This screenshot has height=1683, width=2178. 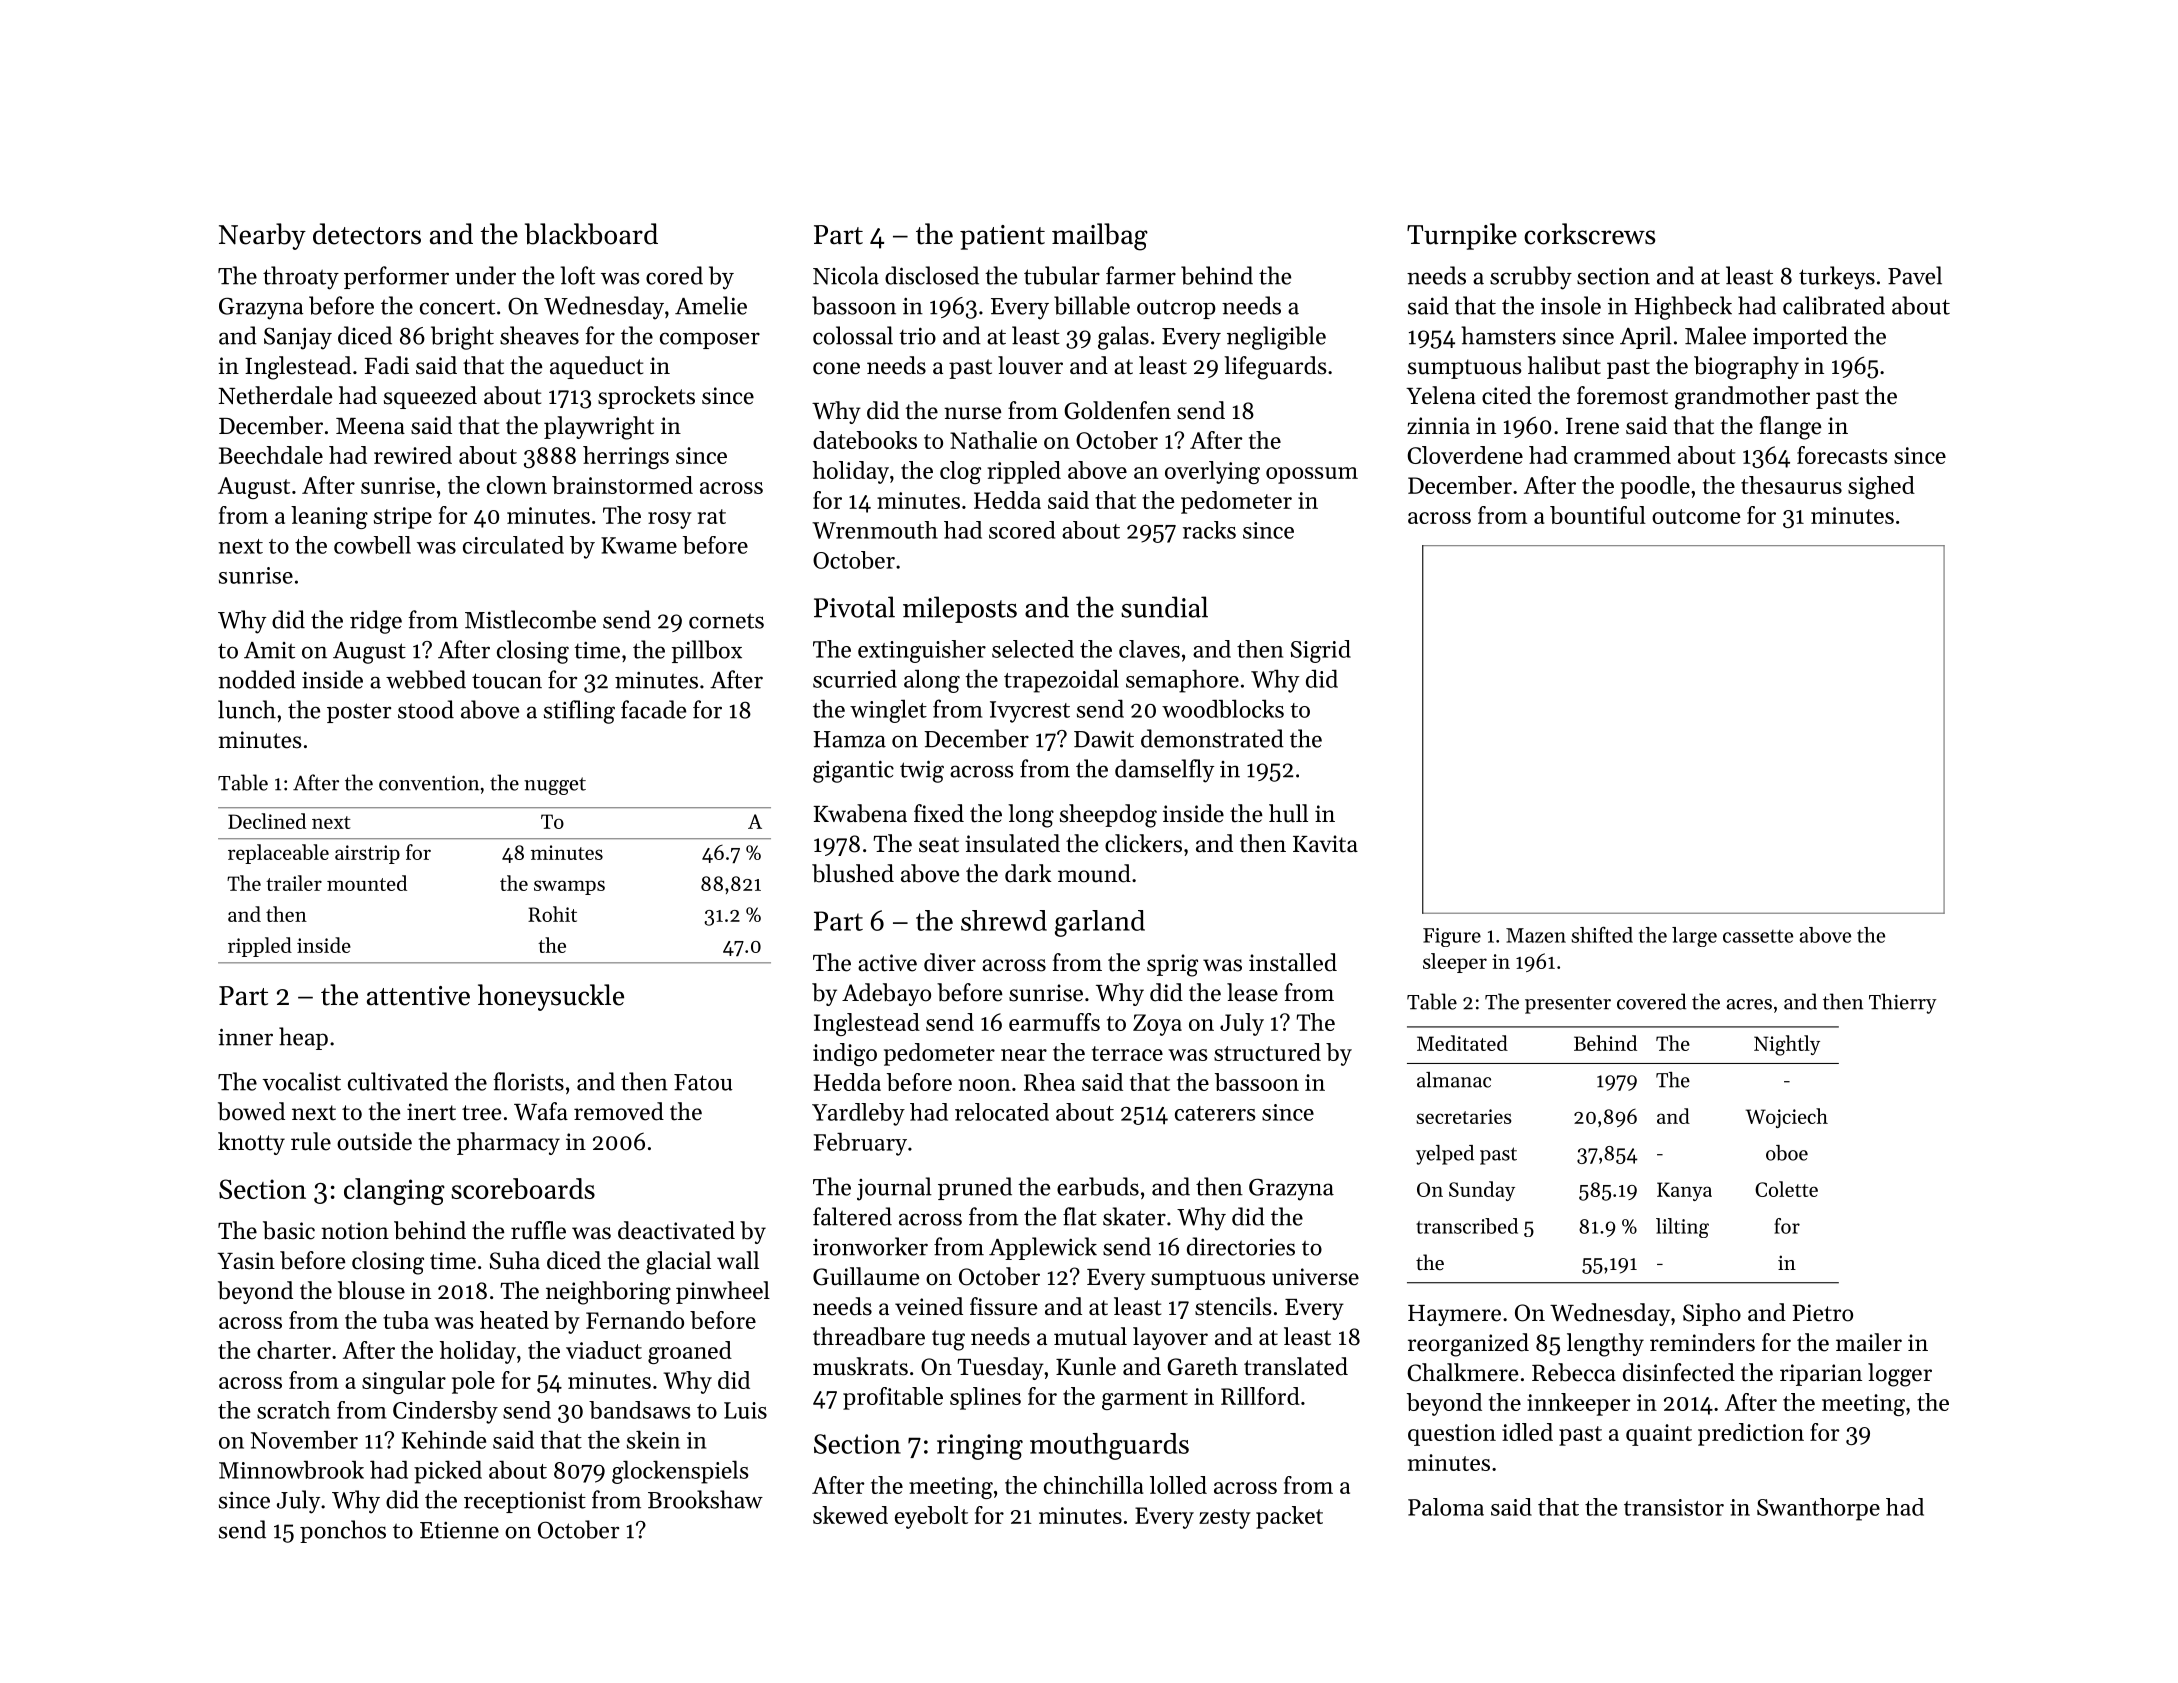 I want to click on ponchos, so click(x=343, y=1531).
